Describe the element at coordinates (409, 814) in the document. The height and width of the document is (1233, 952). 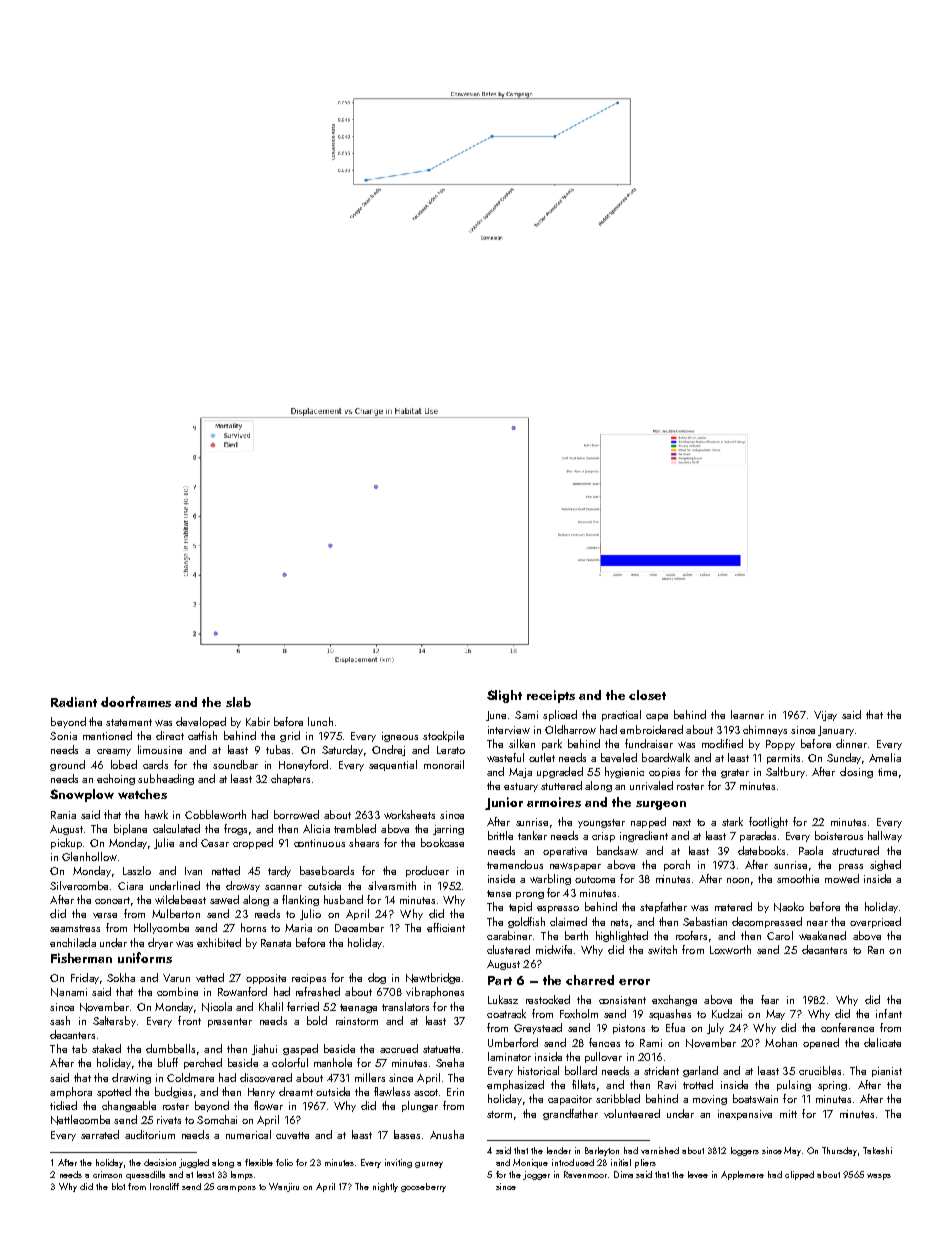
I see `worksheets` at that location.
